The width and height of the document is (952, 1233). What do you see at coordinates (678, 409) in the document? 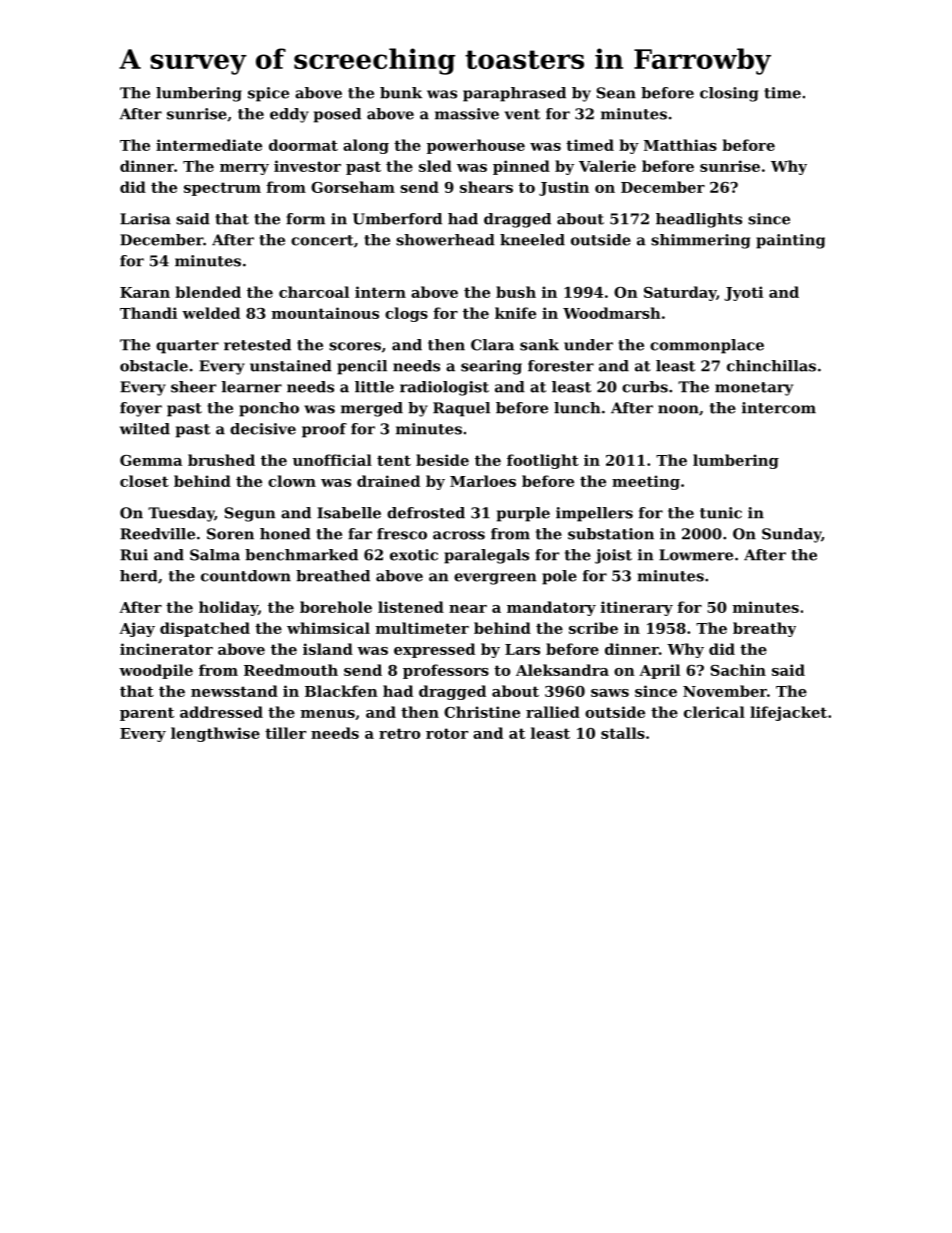
I see `noon` at bounding box center [678, 409].
